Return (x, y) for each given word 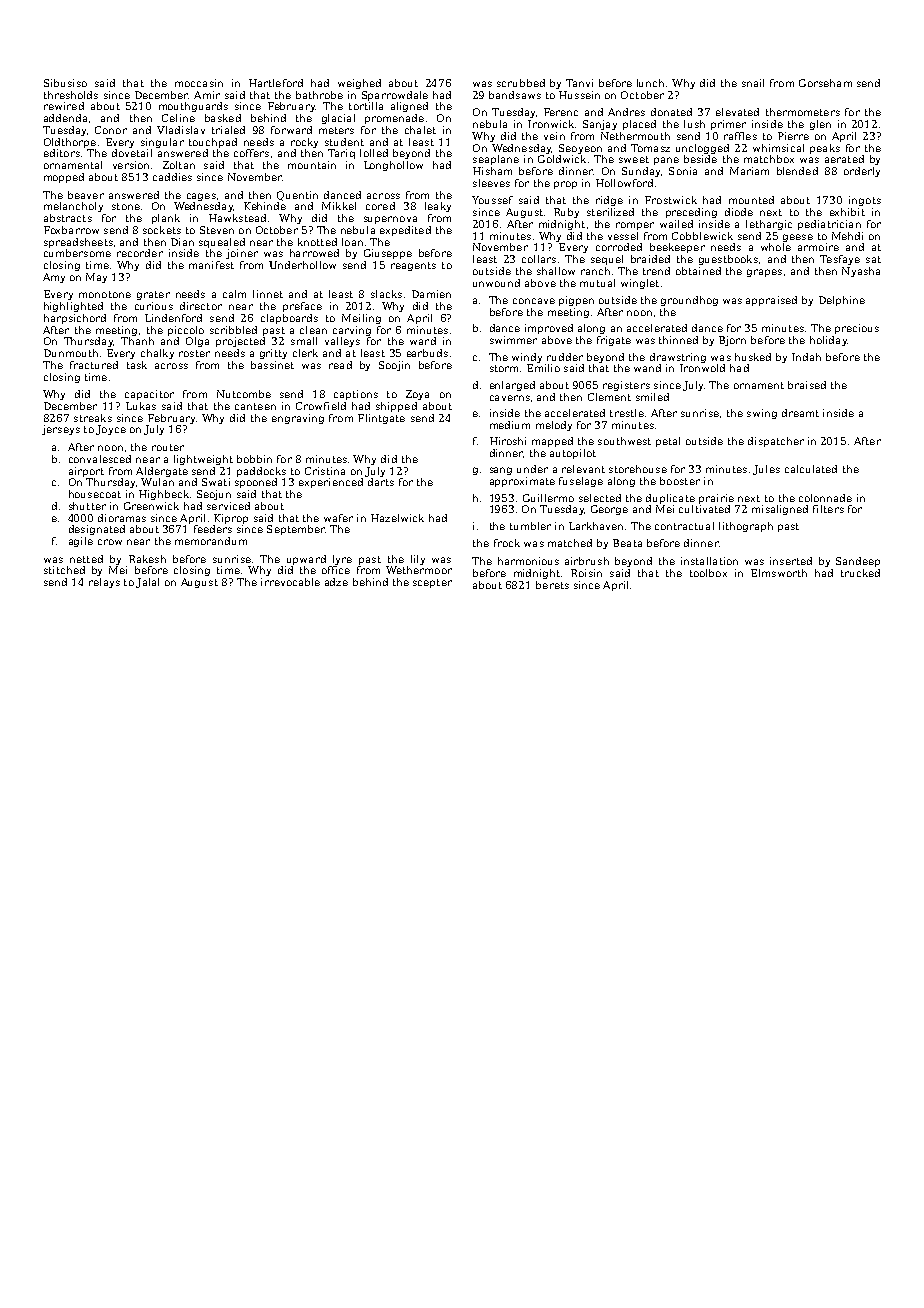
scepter (432, 583)
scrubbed (521, 83)
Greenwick (151, 506)
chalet (420, 130)
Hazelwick (397, 518)
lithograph (746, 527)
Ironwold (702, 368)
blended (797, 171)
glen (820, 125)
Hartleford (276, 83)
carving (352, 331)
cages (201, 197)
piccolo (186, 331)
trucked (860, 573)
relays (104, 583)
